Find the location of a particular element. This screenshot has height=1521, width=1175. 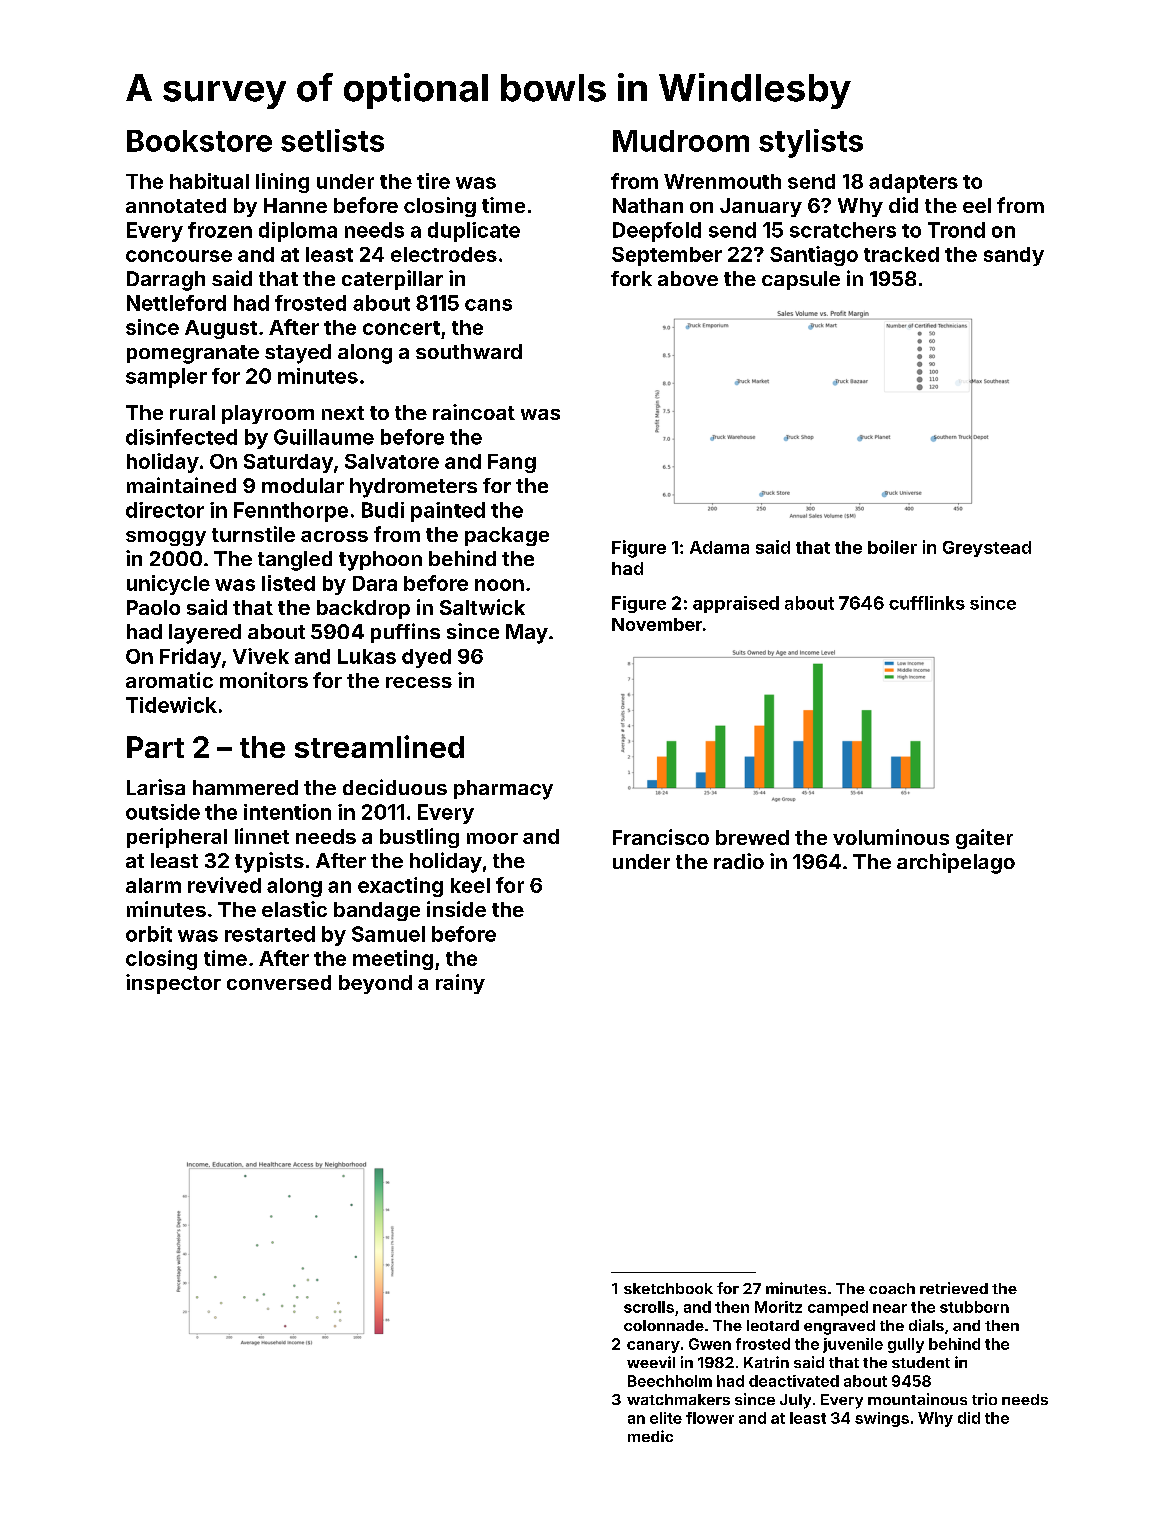

cufflinks is located at coordinates (927, 603).
